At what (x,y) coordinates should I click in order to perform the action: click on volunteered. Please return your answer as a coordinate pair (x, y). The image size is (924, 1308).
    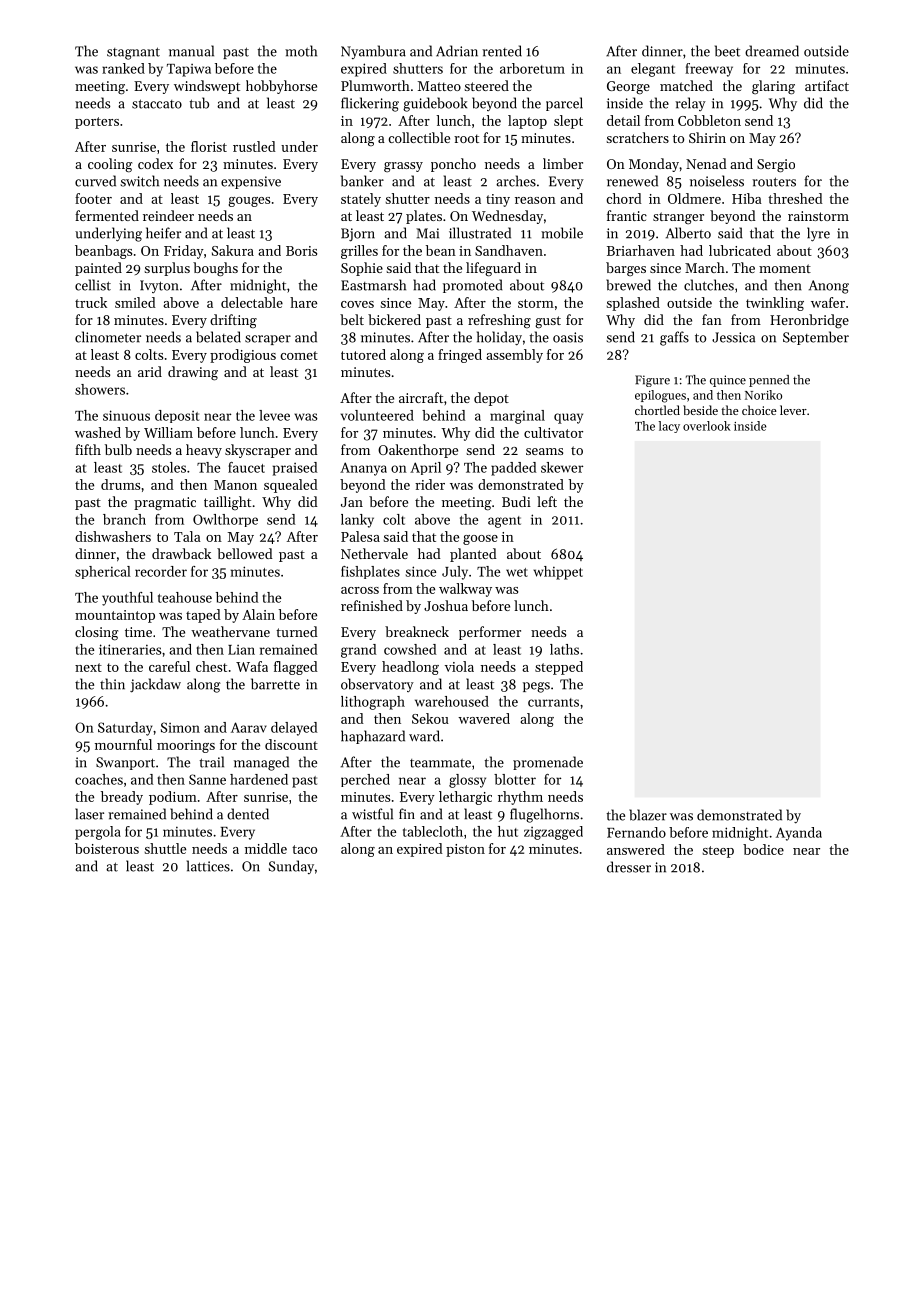
    Looking at the image, I should click on (377, 415).
